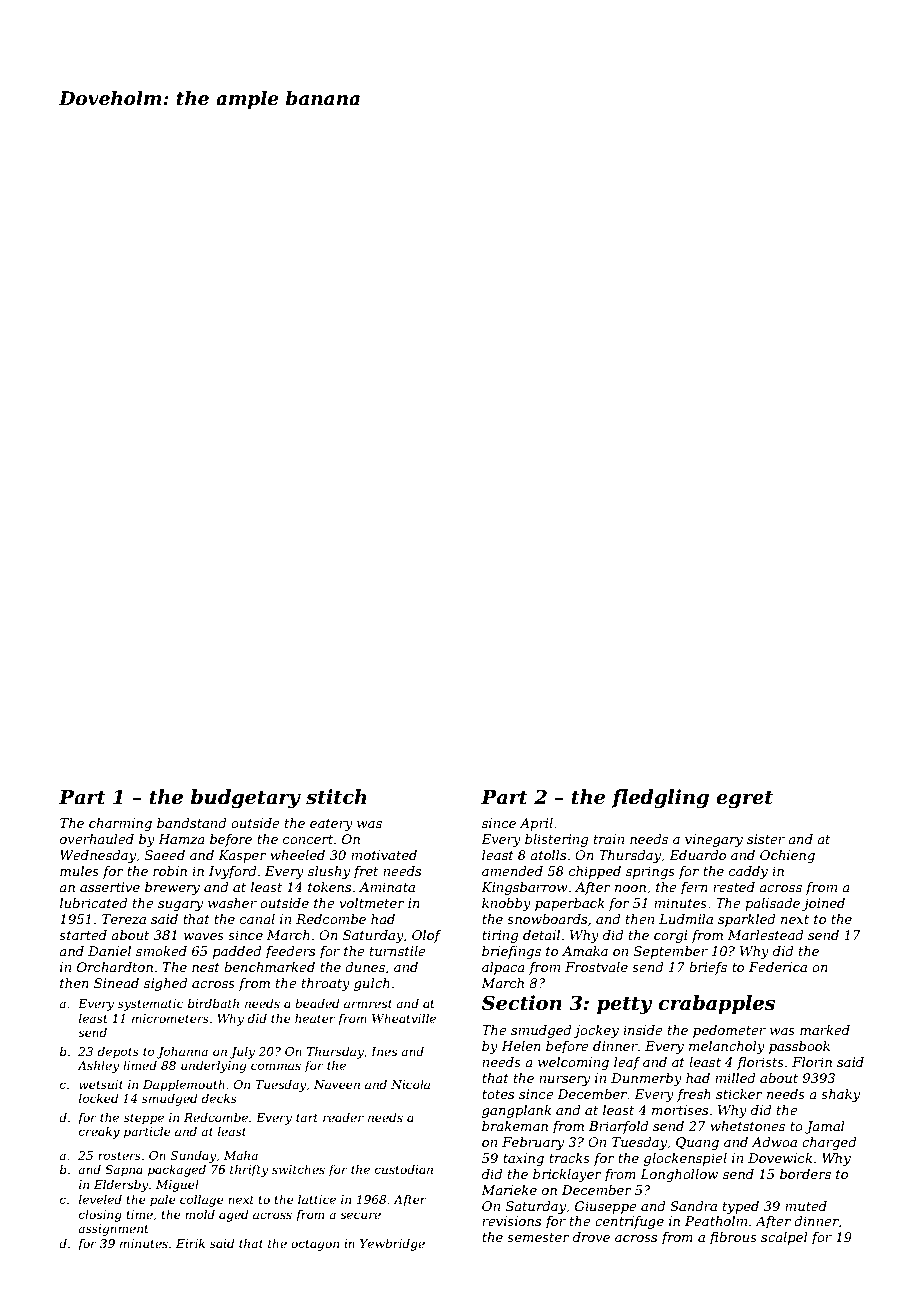  I want to click on budgetary, so click(246, 799).
